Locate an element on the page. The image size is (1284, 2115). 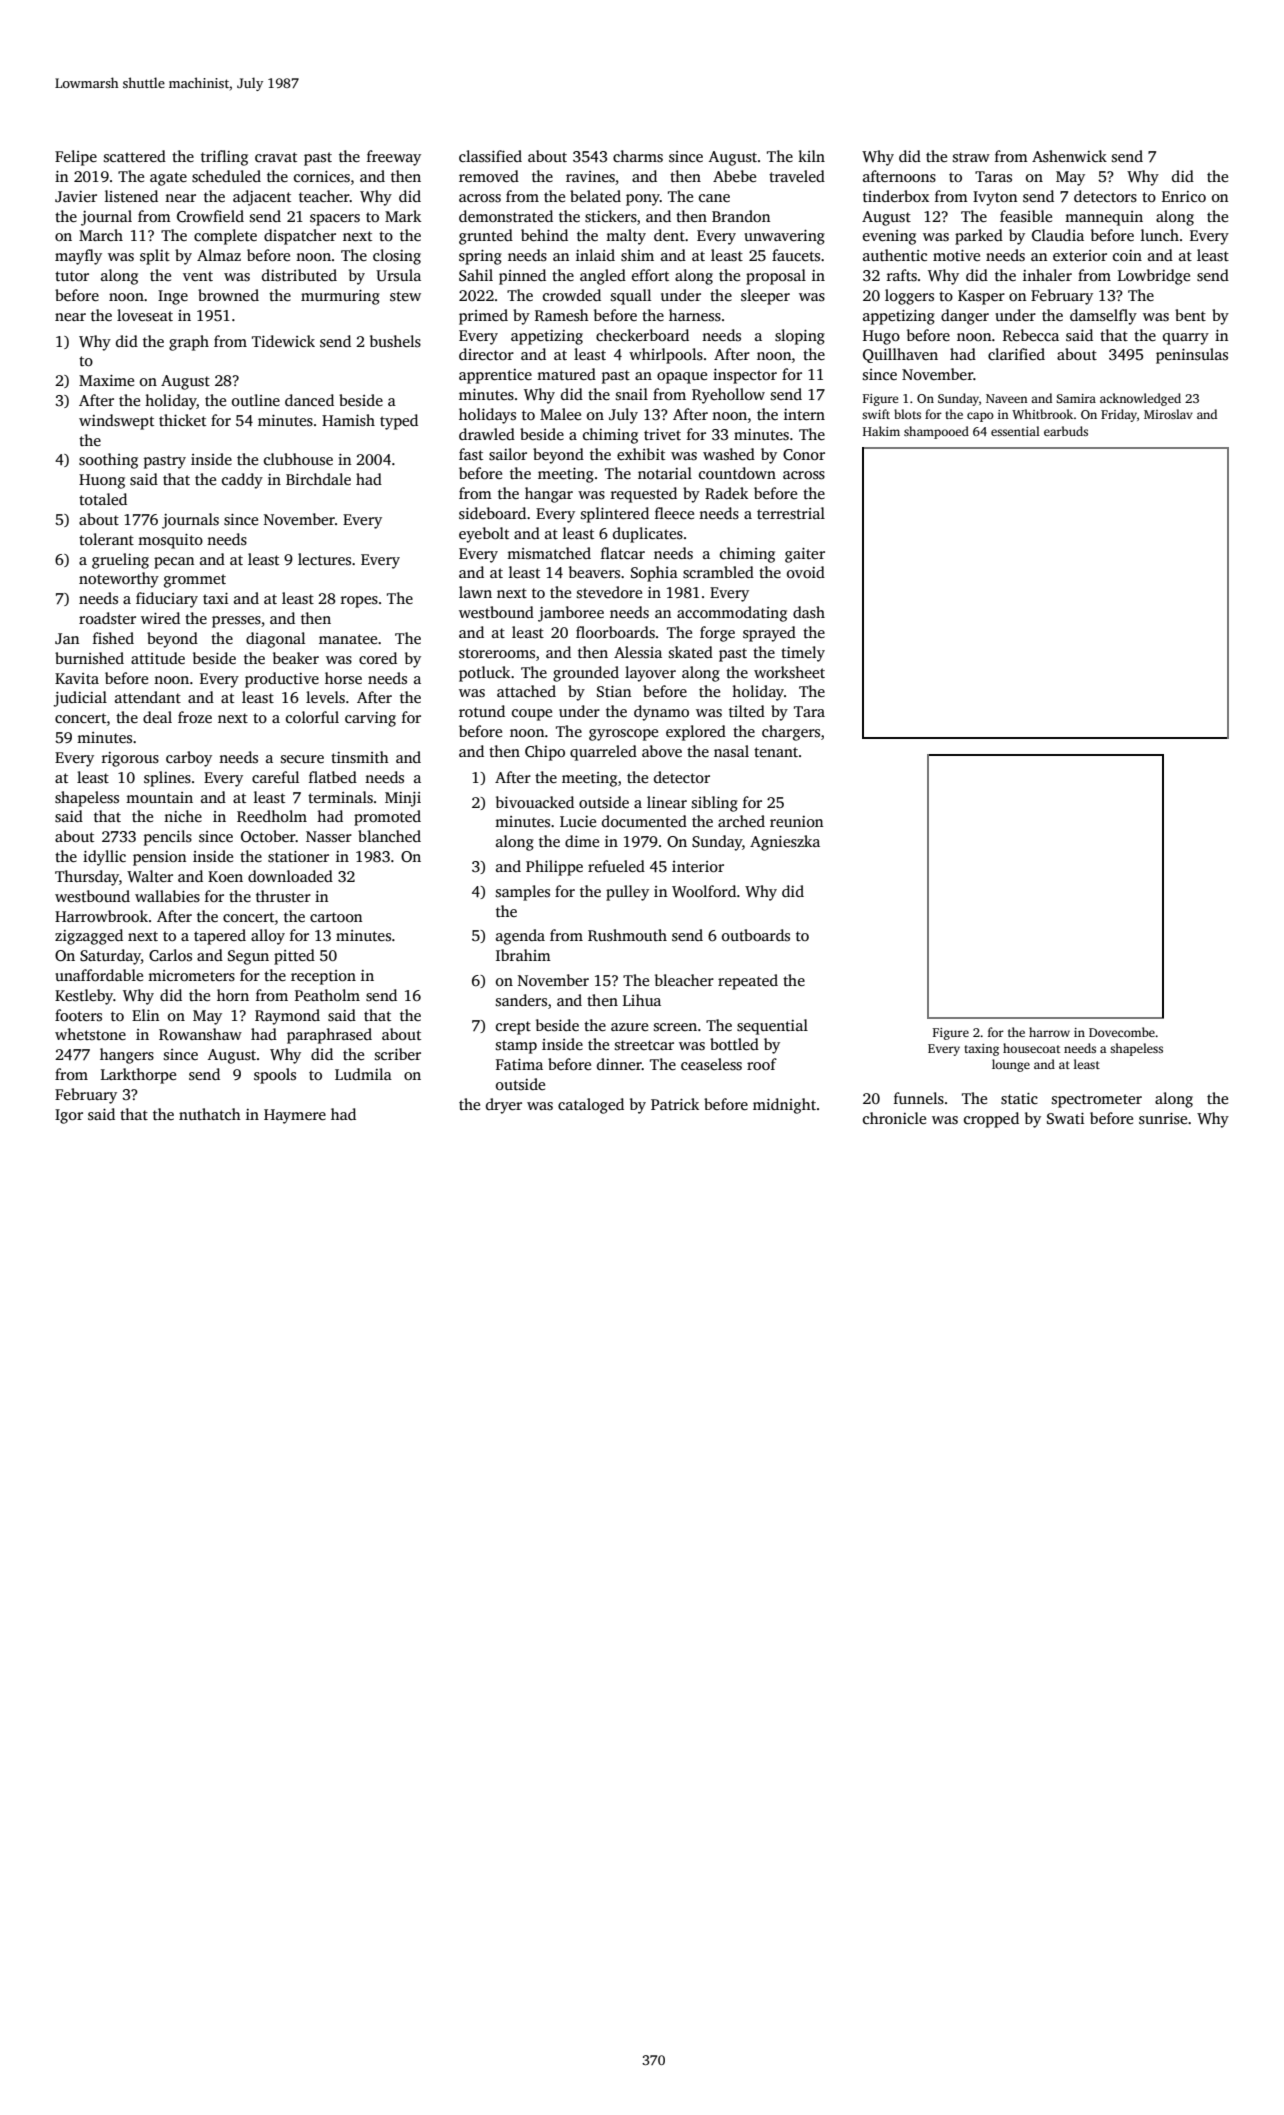
classified is located at coordinates (490, 156).
